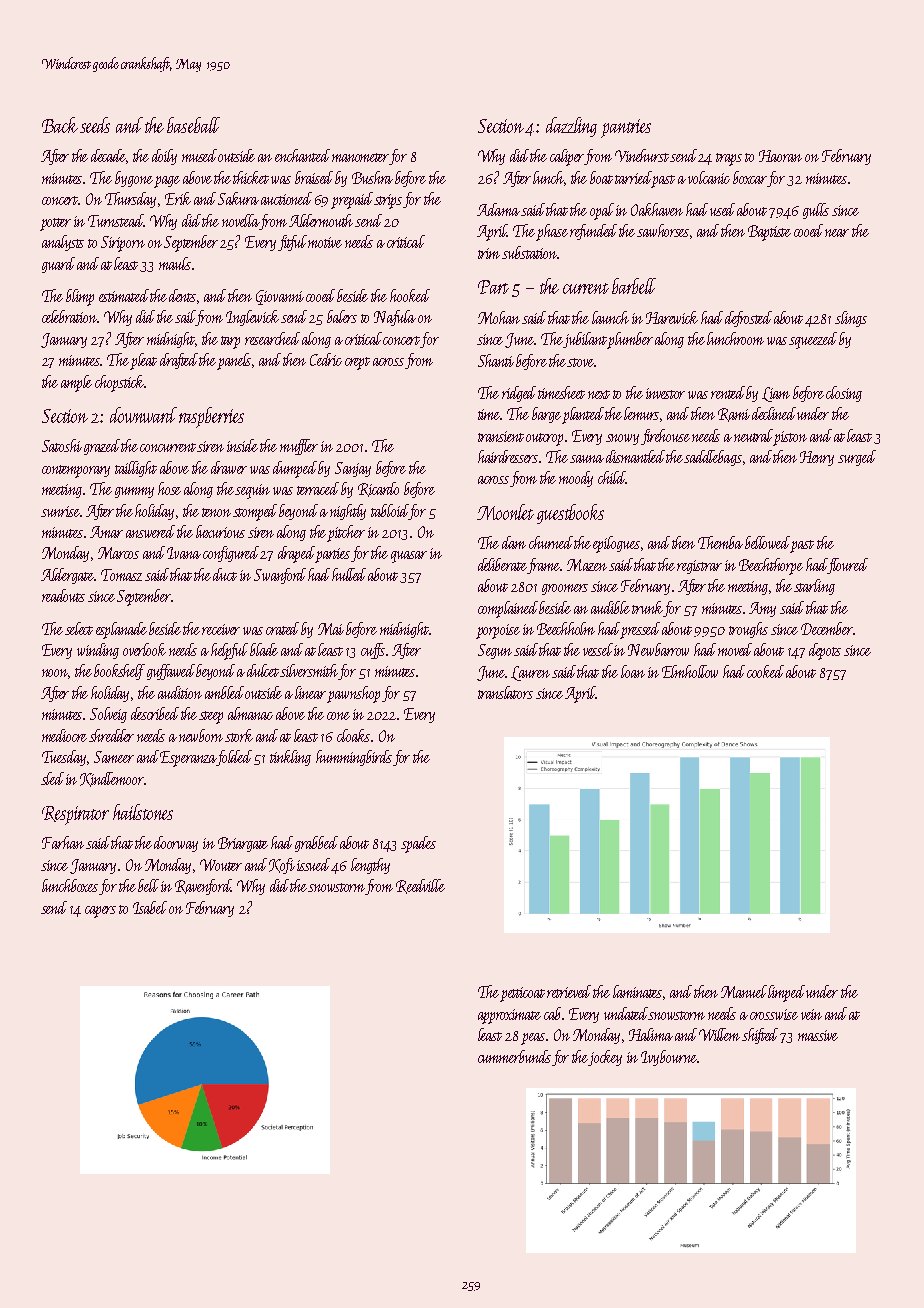 The width and height of the image is (924, 1308). I want to click on crept, so click(357, 363).
